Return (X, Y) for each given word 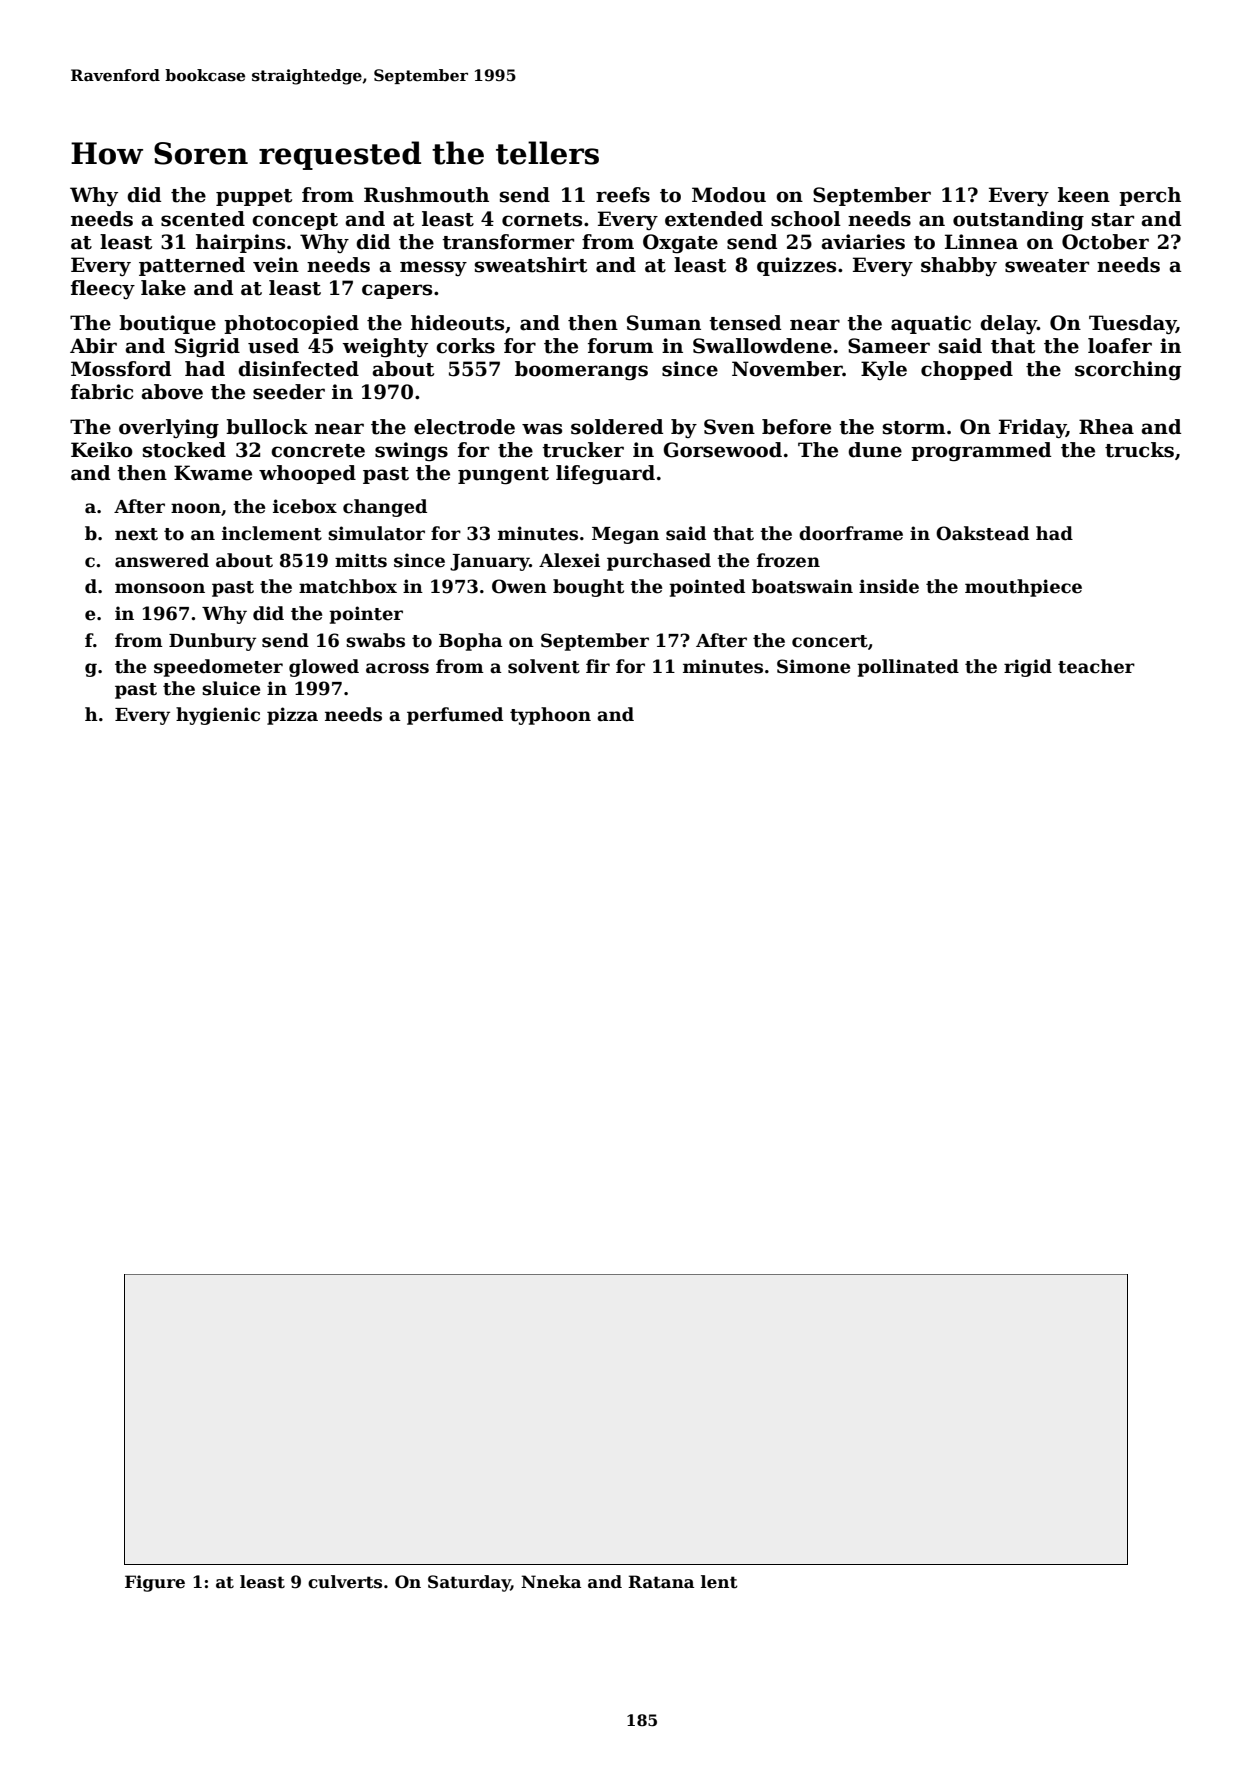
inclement (272, 533)
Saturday (469, 1583)
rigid (1028, 668)
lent (719, 1582)
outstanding (1018, 221)
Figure (155, 1583)
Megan (625, 535)
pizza (292, 716)
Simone (813, 666)
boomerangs (581, 370)
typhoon (550, 716)
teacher (1096, 666)
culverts (345, 1582)
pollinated (908, 668)
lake (163, 288)
